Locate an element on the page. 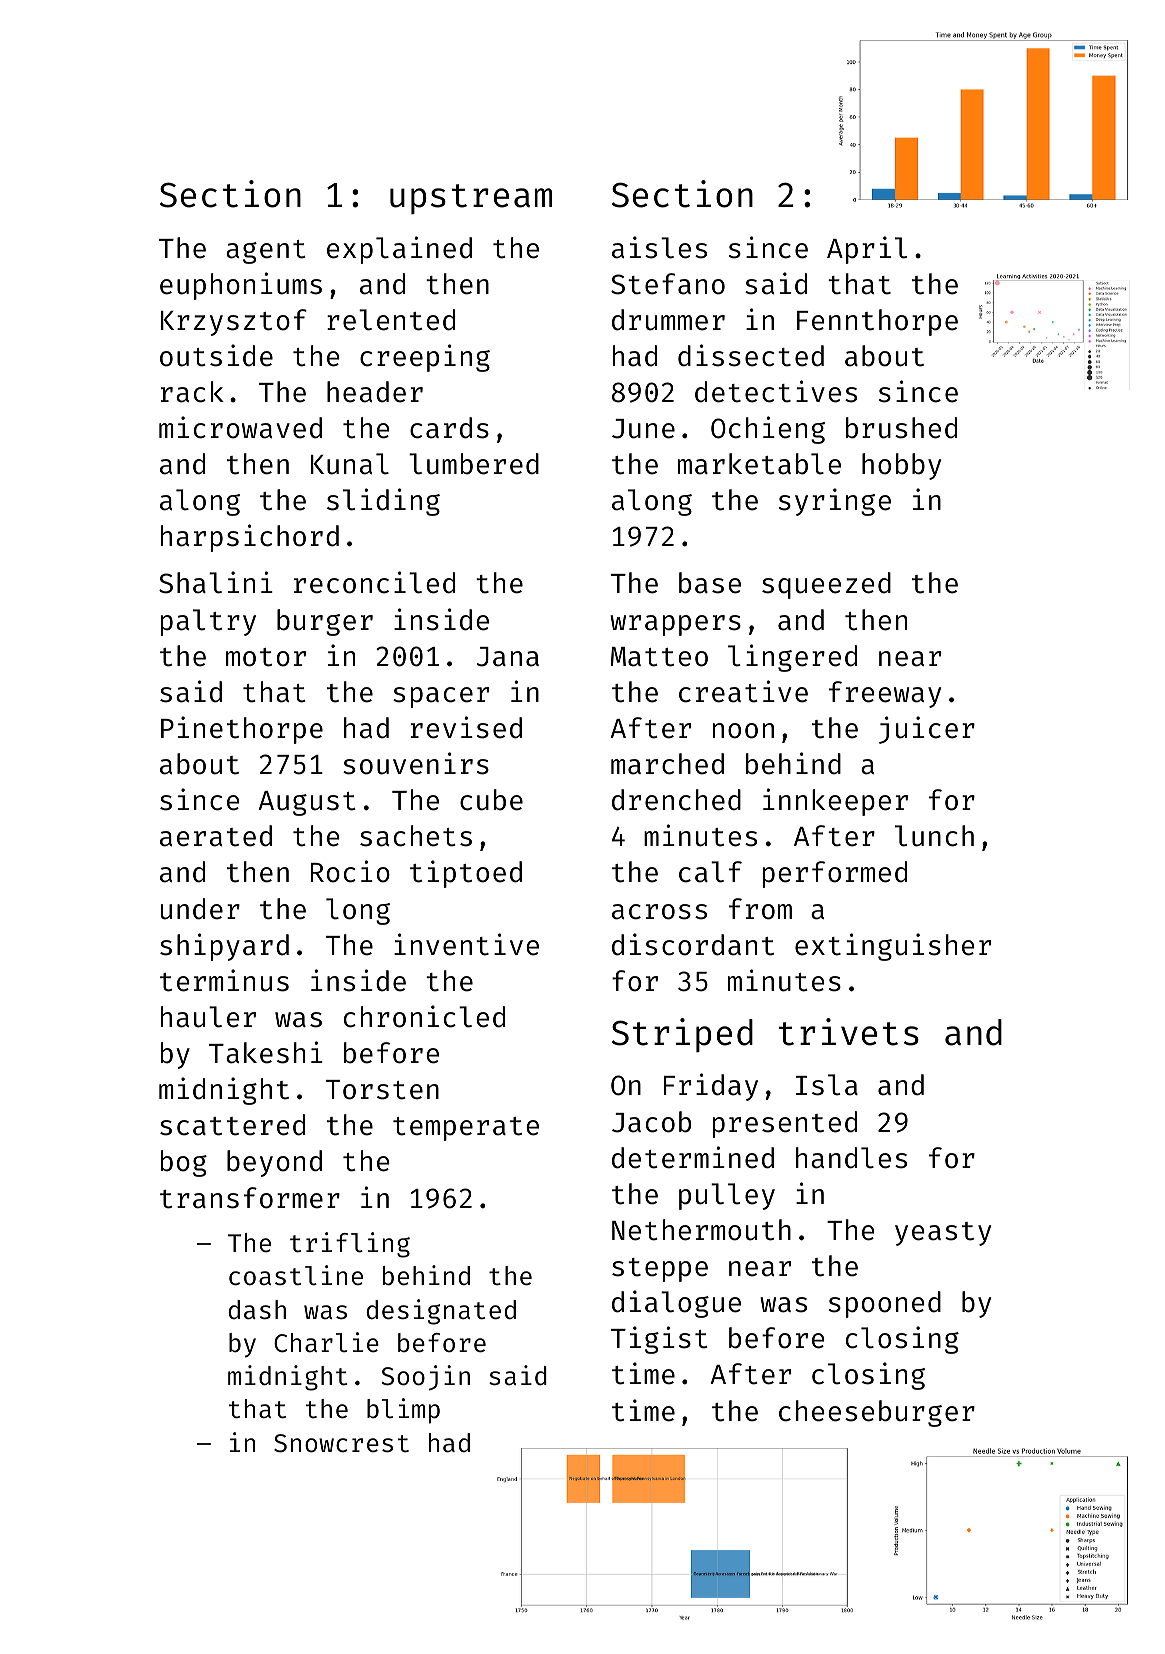 Image resolution: width=1165 pixels, height=1654 pixels. Tigist is located at coordinates (659, 1340).
